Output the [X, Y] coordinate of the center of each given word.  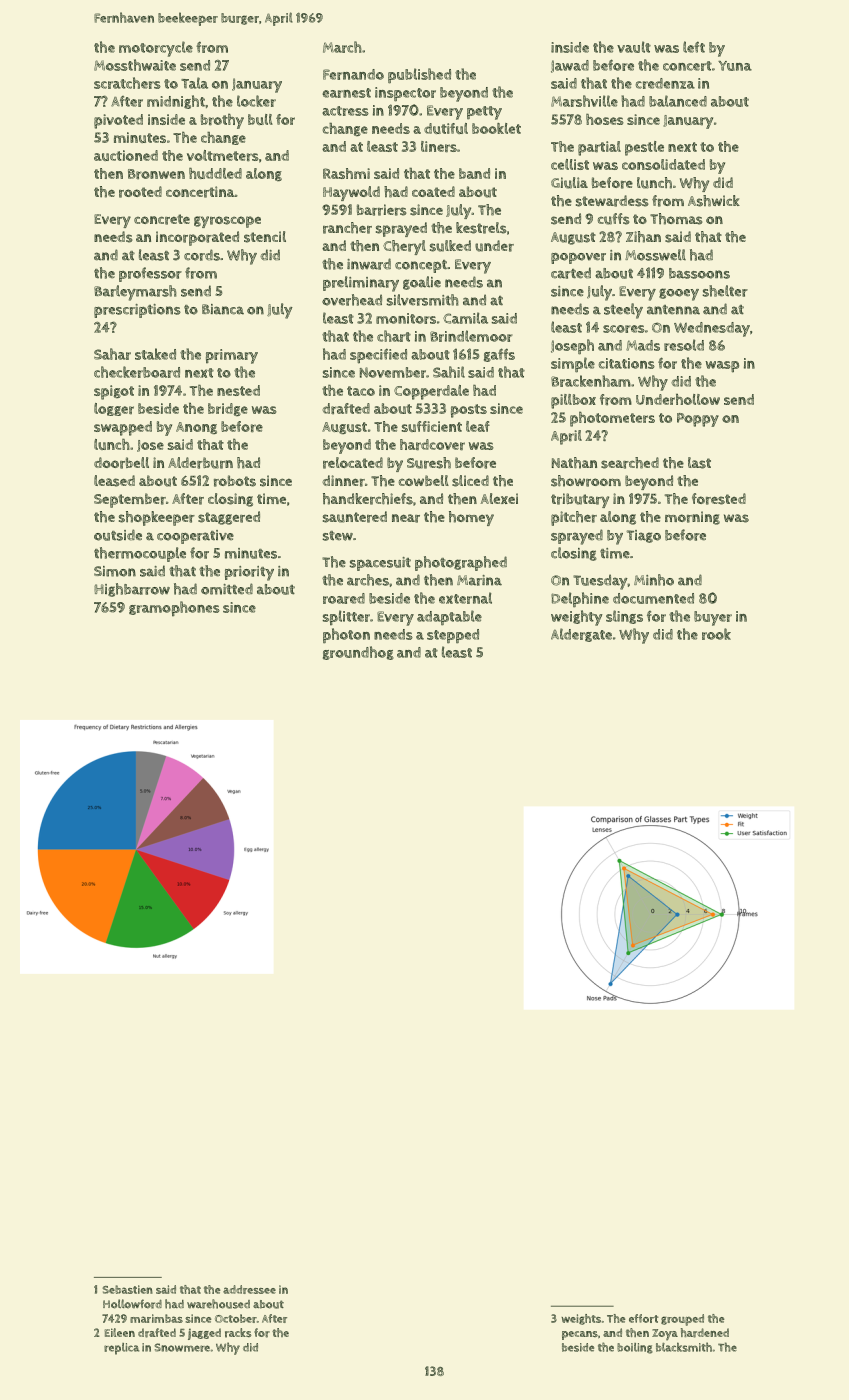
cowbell [424, 480]
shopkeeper [157, 518]
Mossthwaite [135, 65]
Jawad [570, 66]
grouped [682, 1320]
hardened [705, 1333]
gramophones [174, 608]
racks [238, 1333]
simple [573, 364]
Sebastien [128, 1289]
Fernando [353, 74]
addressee [249, 1289]
